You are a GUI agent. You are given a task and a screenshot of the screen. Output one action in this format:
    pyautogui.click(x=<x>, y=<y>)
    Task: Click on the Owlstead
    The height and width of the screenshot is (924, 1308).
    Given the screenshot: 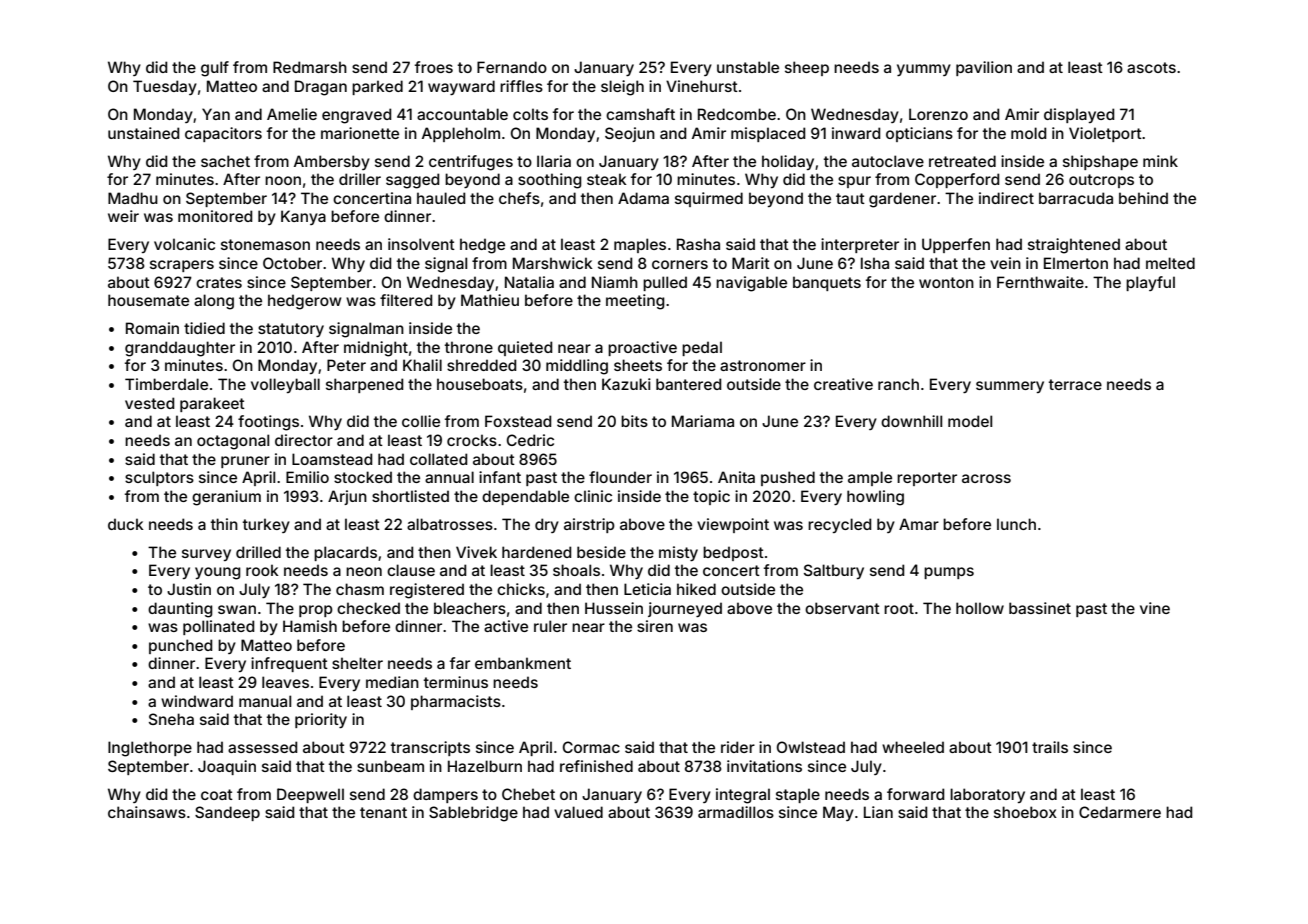 What is the action you would take?
    pyautogui.click(x=811, y=747)
